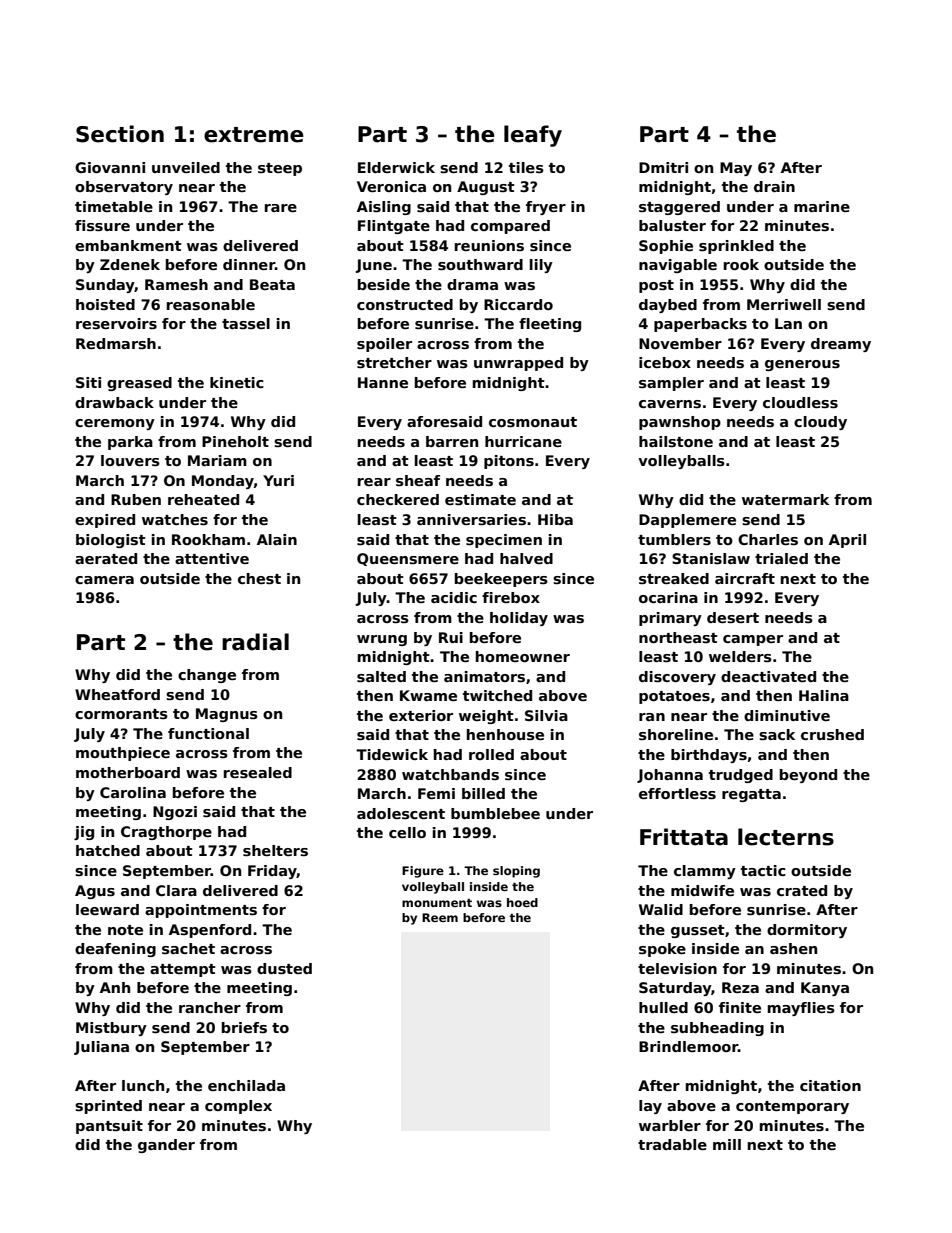 Image resolution: width=952 pixels, height=1233 pixels. I want to click on cormorants, so click(121, 714).
